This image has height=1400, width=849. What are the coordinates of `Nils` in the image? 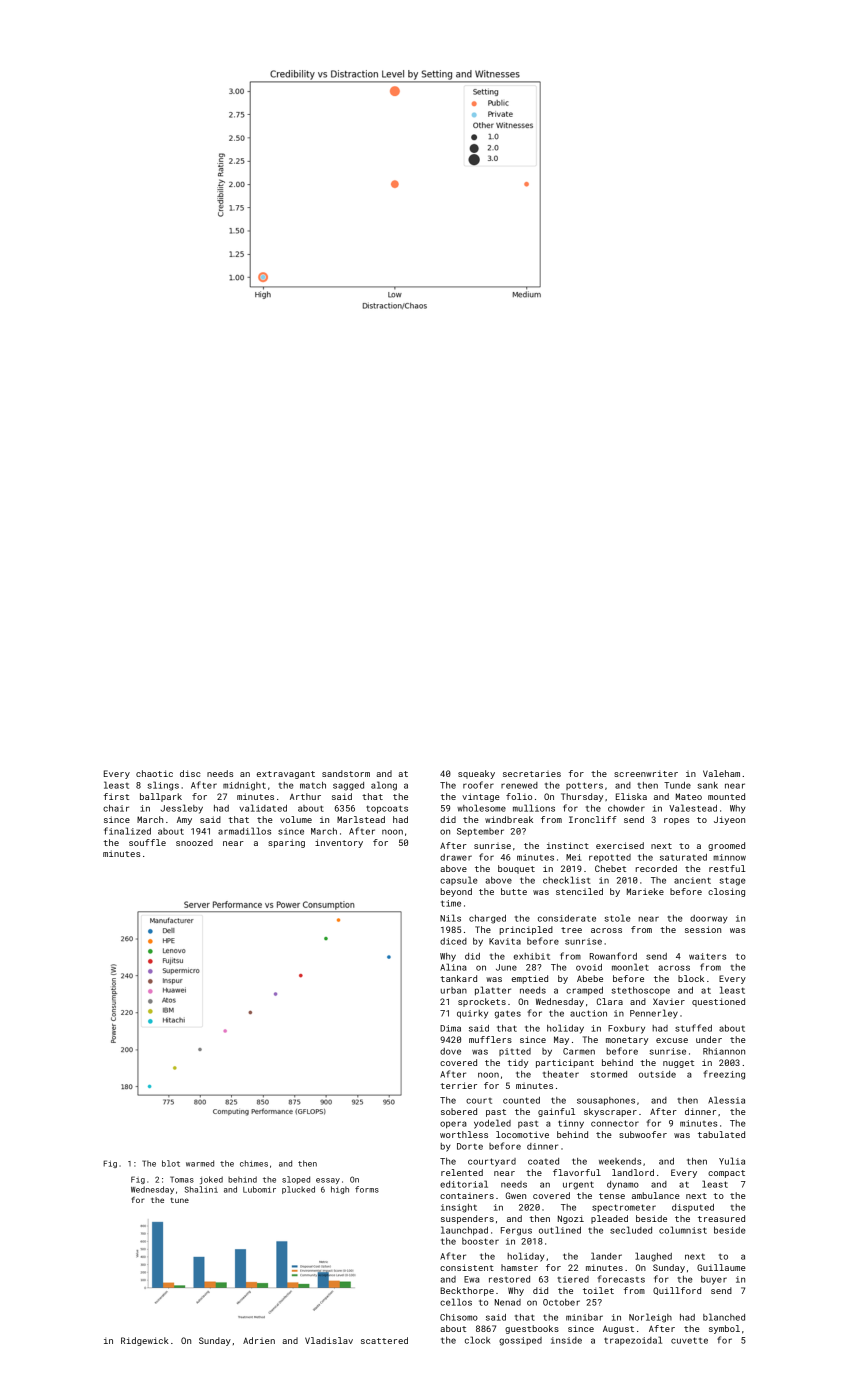 It's located at (450, 918).
